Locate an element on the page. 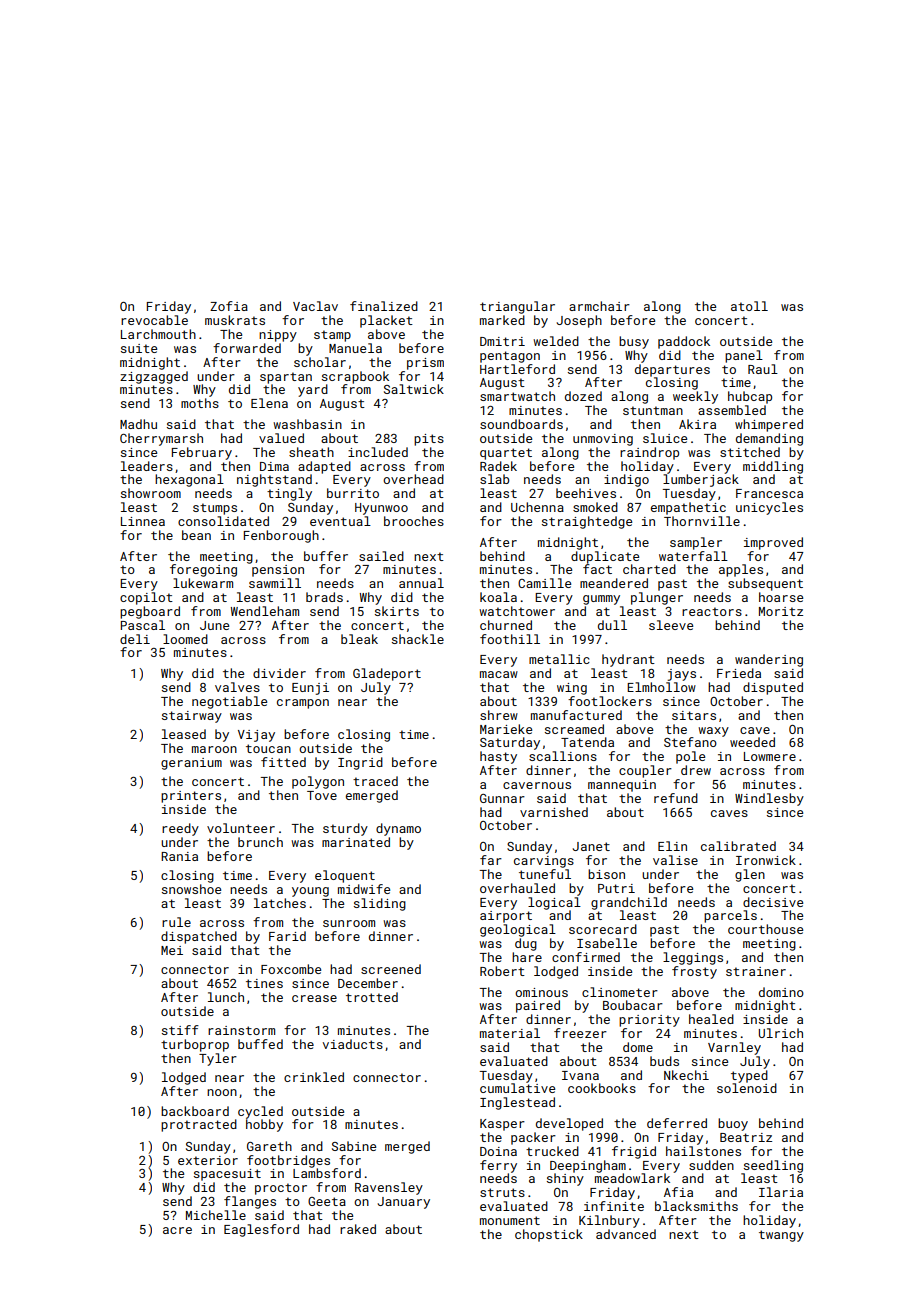 Image resolution: width=924 pixels, height=1308 pixels. sliding is located at coordinates (380, 904).
